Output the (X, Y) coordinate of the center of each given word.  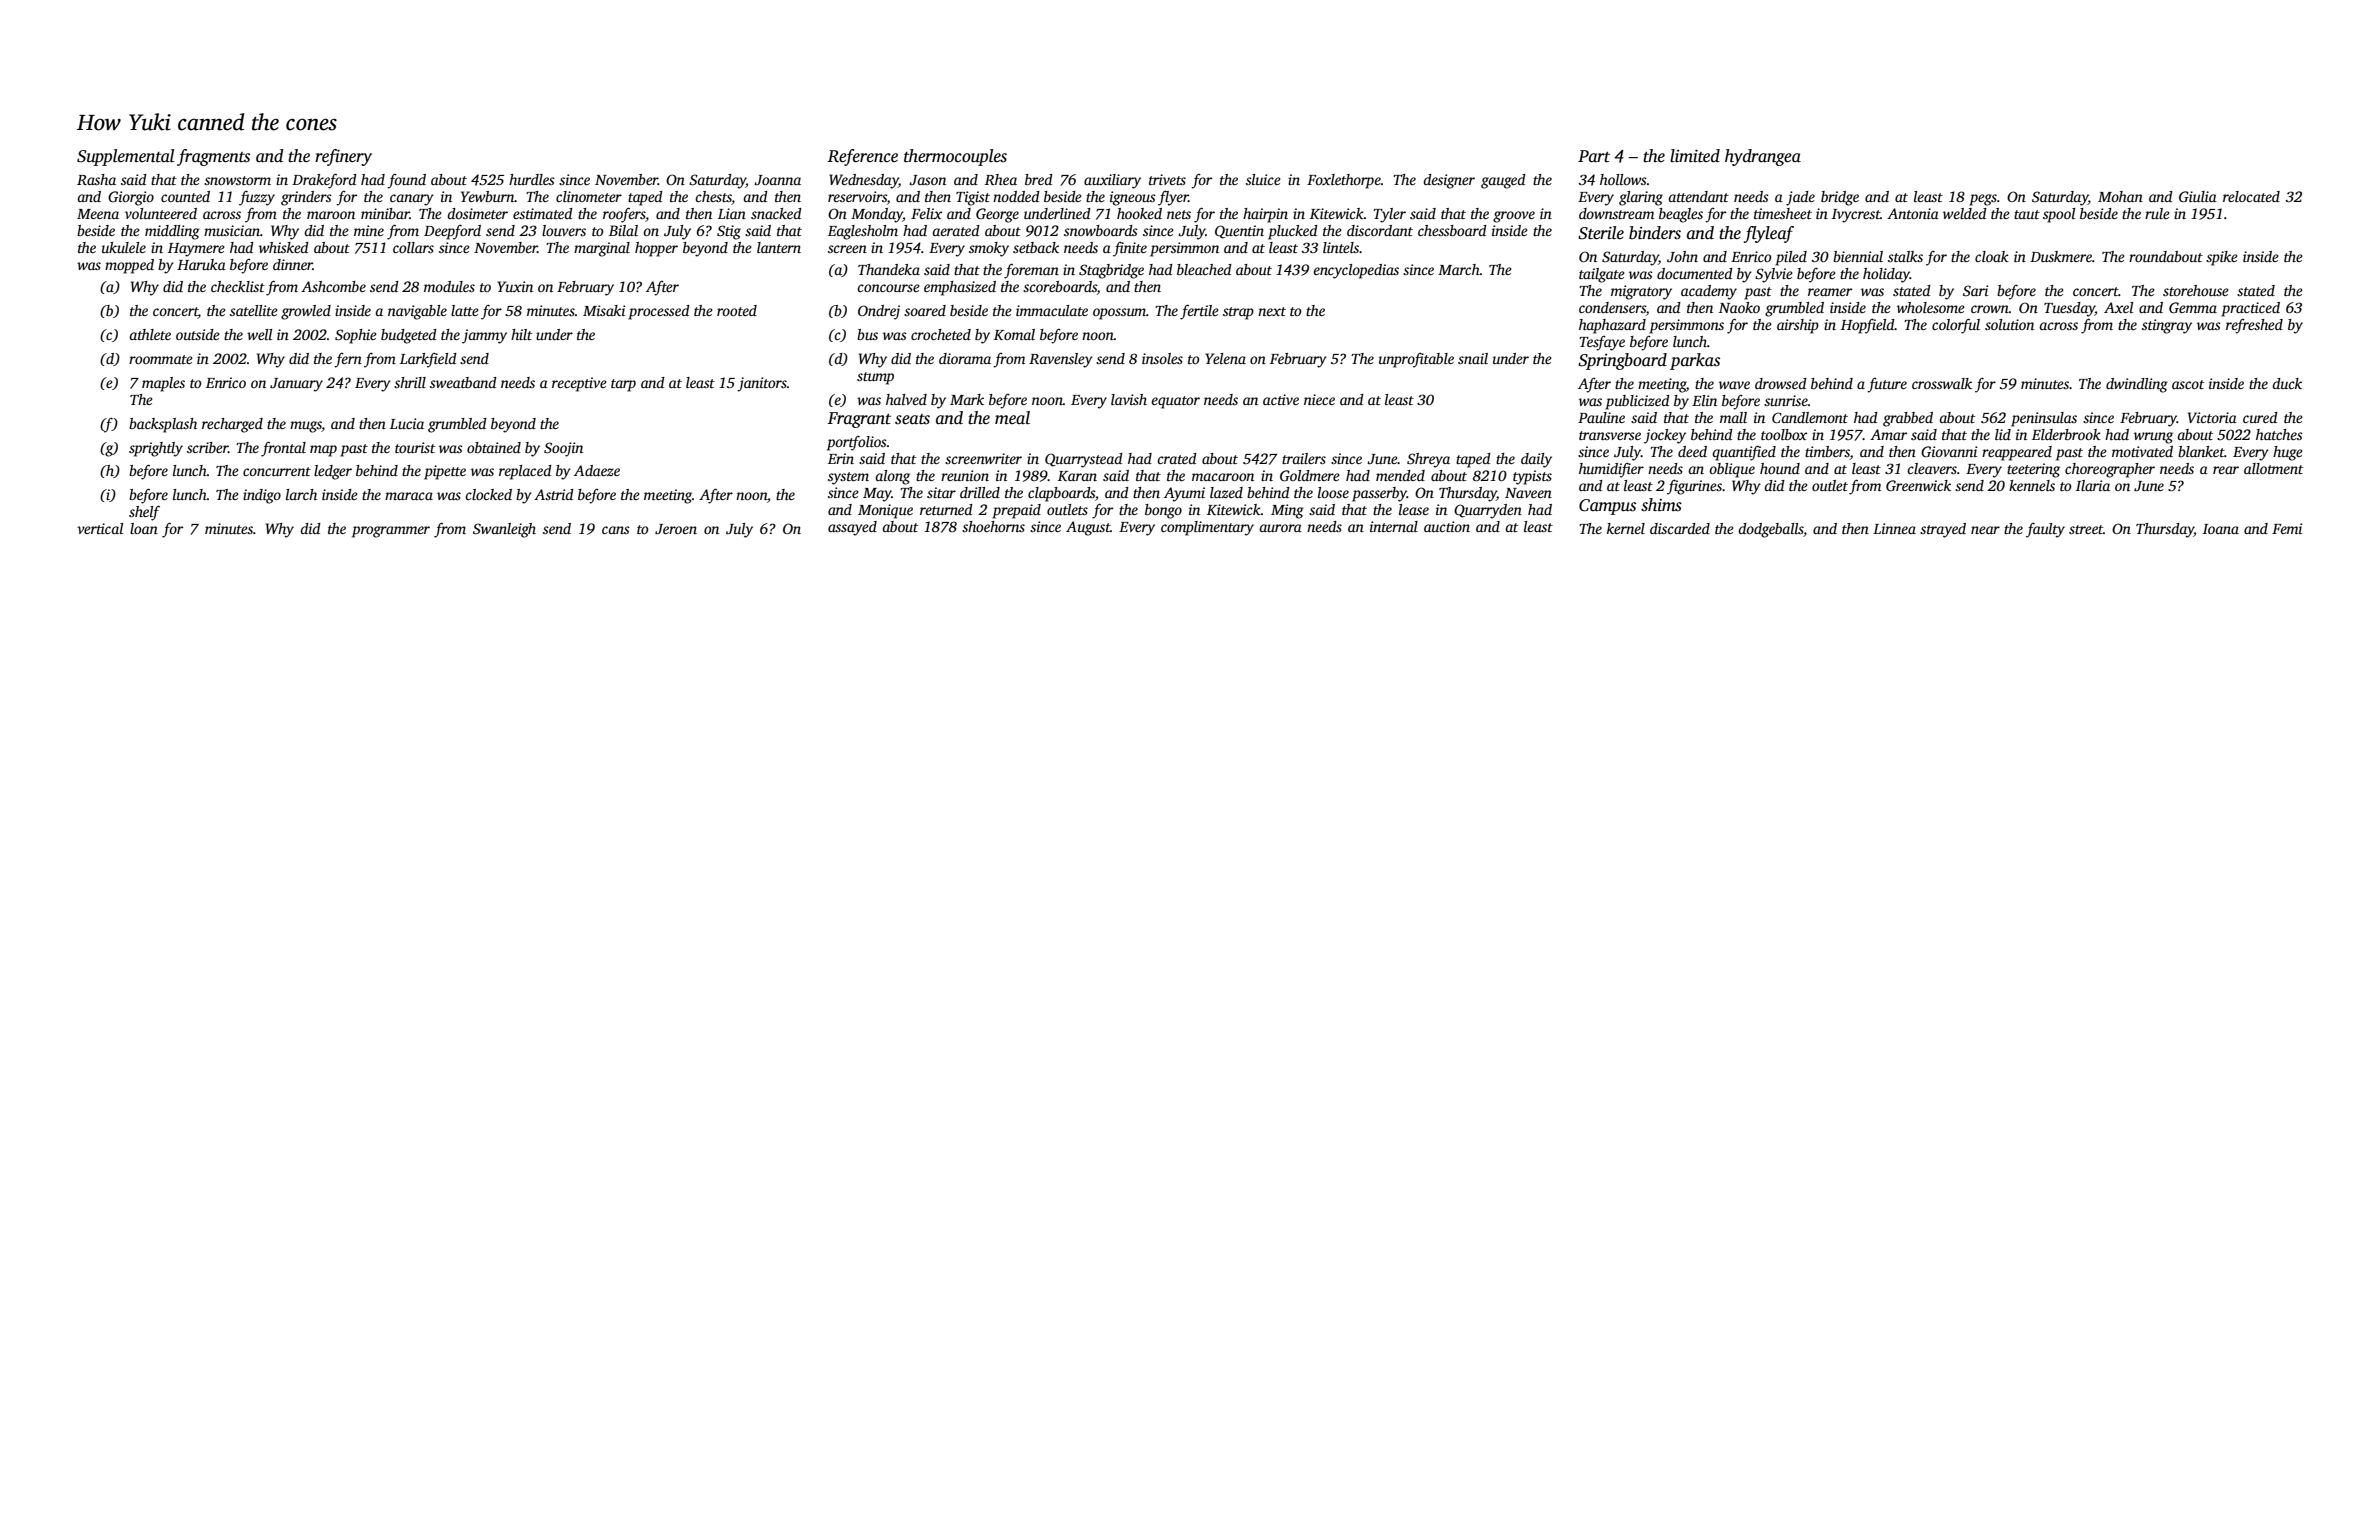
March (1459, 269)
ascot (2188, 384)
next (1272, 311)
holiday (1886, 275)
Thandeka (889, 269)
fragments (213, 157)
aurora (1280, 528)
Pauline (1601, 417)
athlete (150, 334)
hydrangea (1763, 157)
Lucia (407, 423)
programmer (391, 532)
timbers (1827, 453)
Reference (862, 157)
